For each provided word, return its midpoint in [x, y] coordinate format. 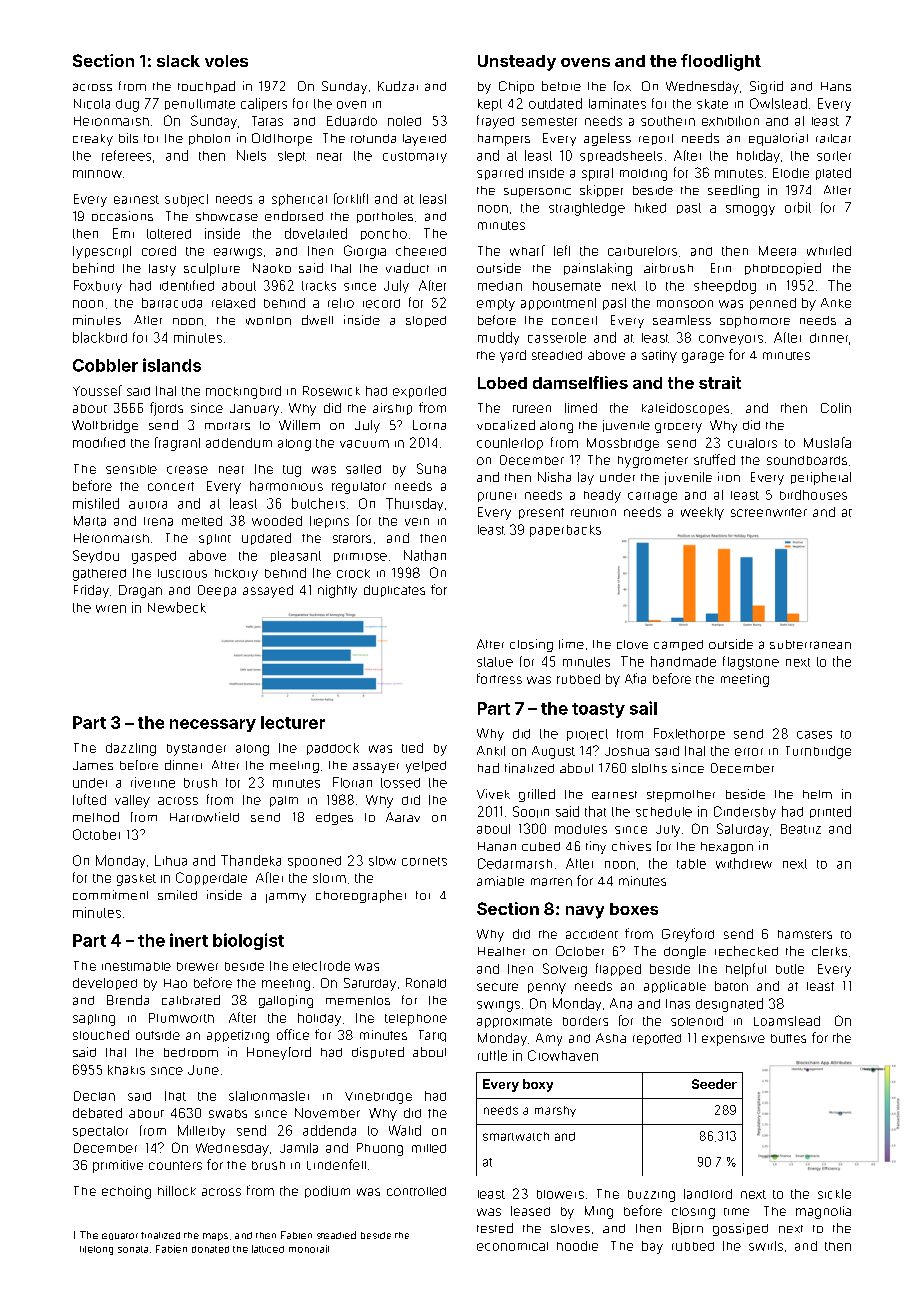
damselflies [580, 382]
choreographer [361, 896]
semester [549, 121]
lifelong [96, 1250]
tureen [532, 409]
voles [226, 61]
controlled [416, 1191]
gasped [154, 557]
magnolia [823, 1212]
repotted [657, 1039]
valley [132, 801]
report [656, 139]
